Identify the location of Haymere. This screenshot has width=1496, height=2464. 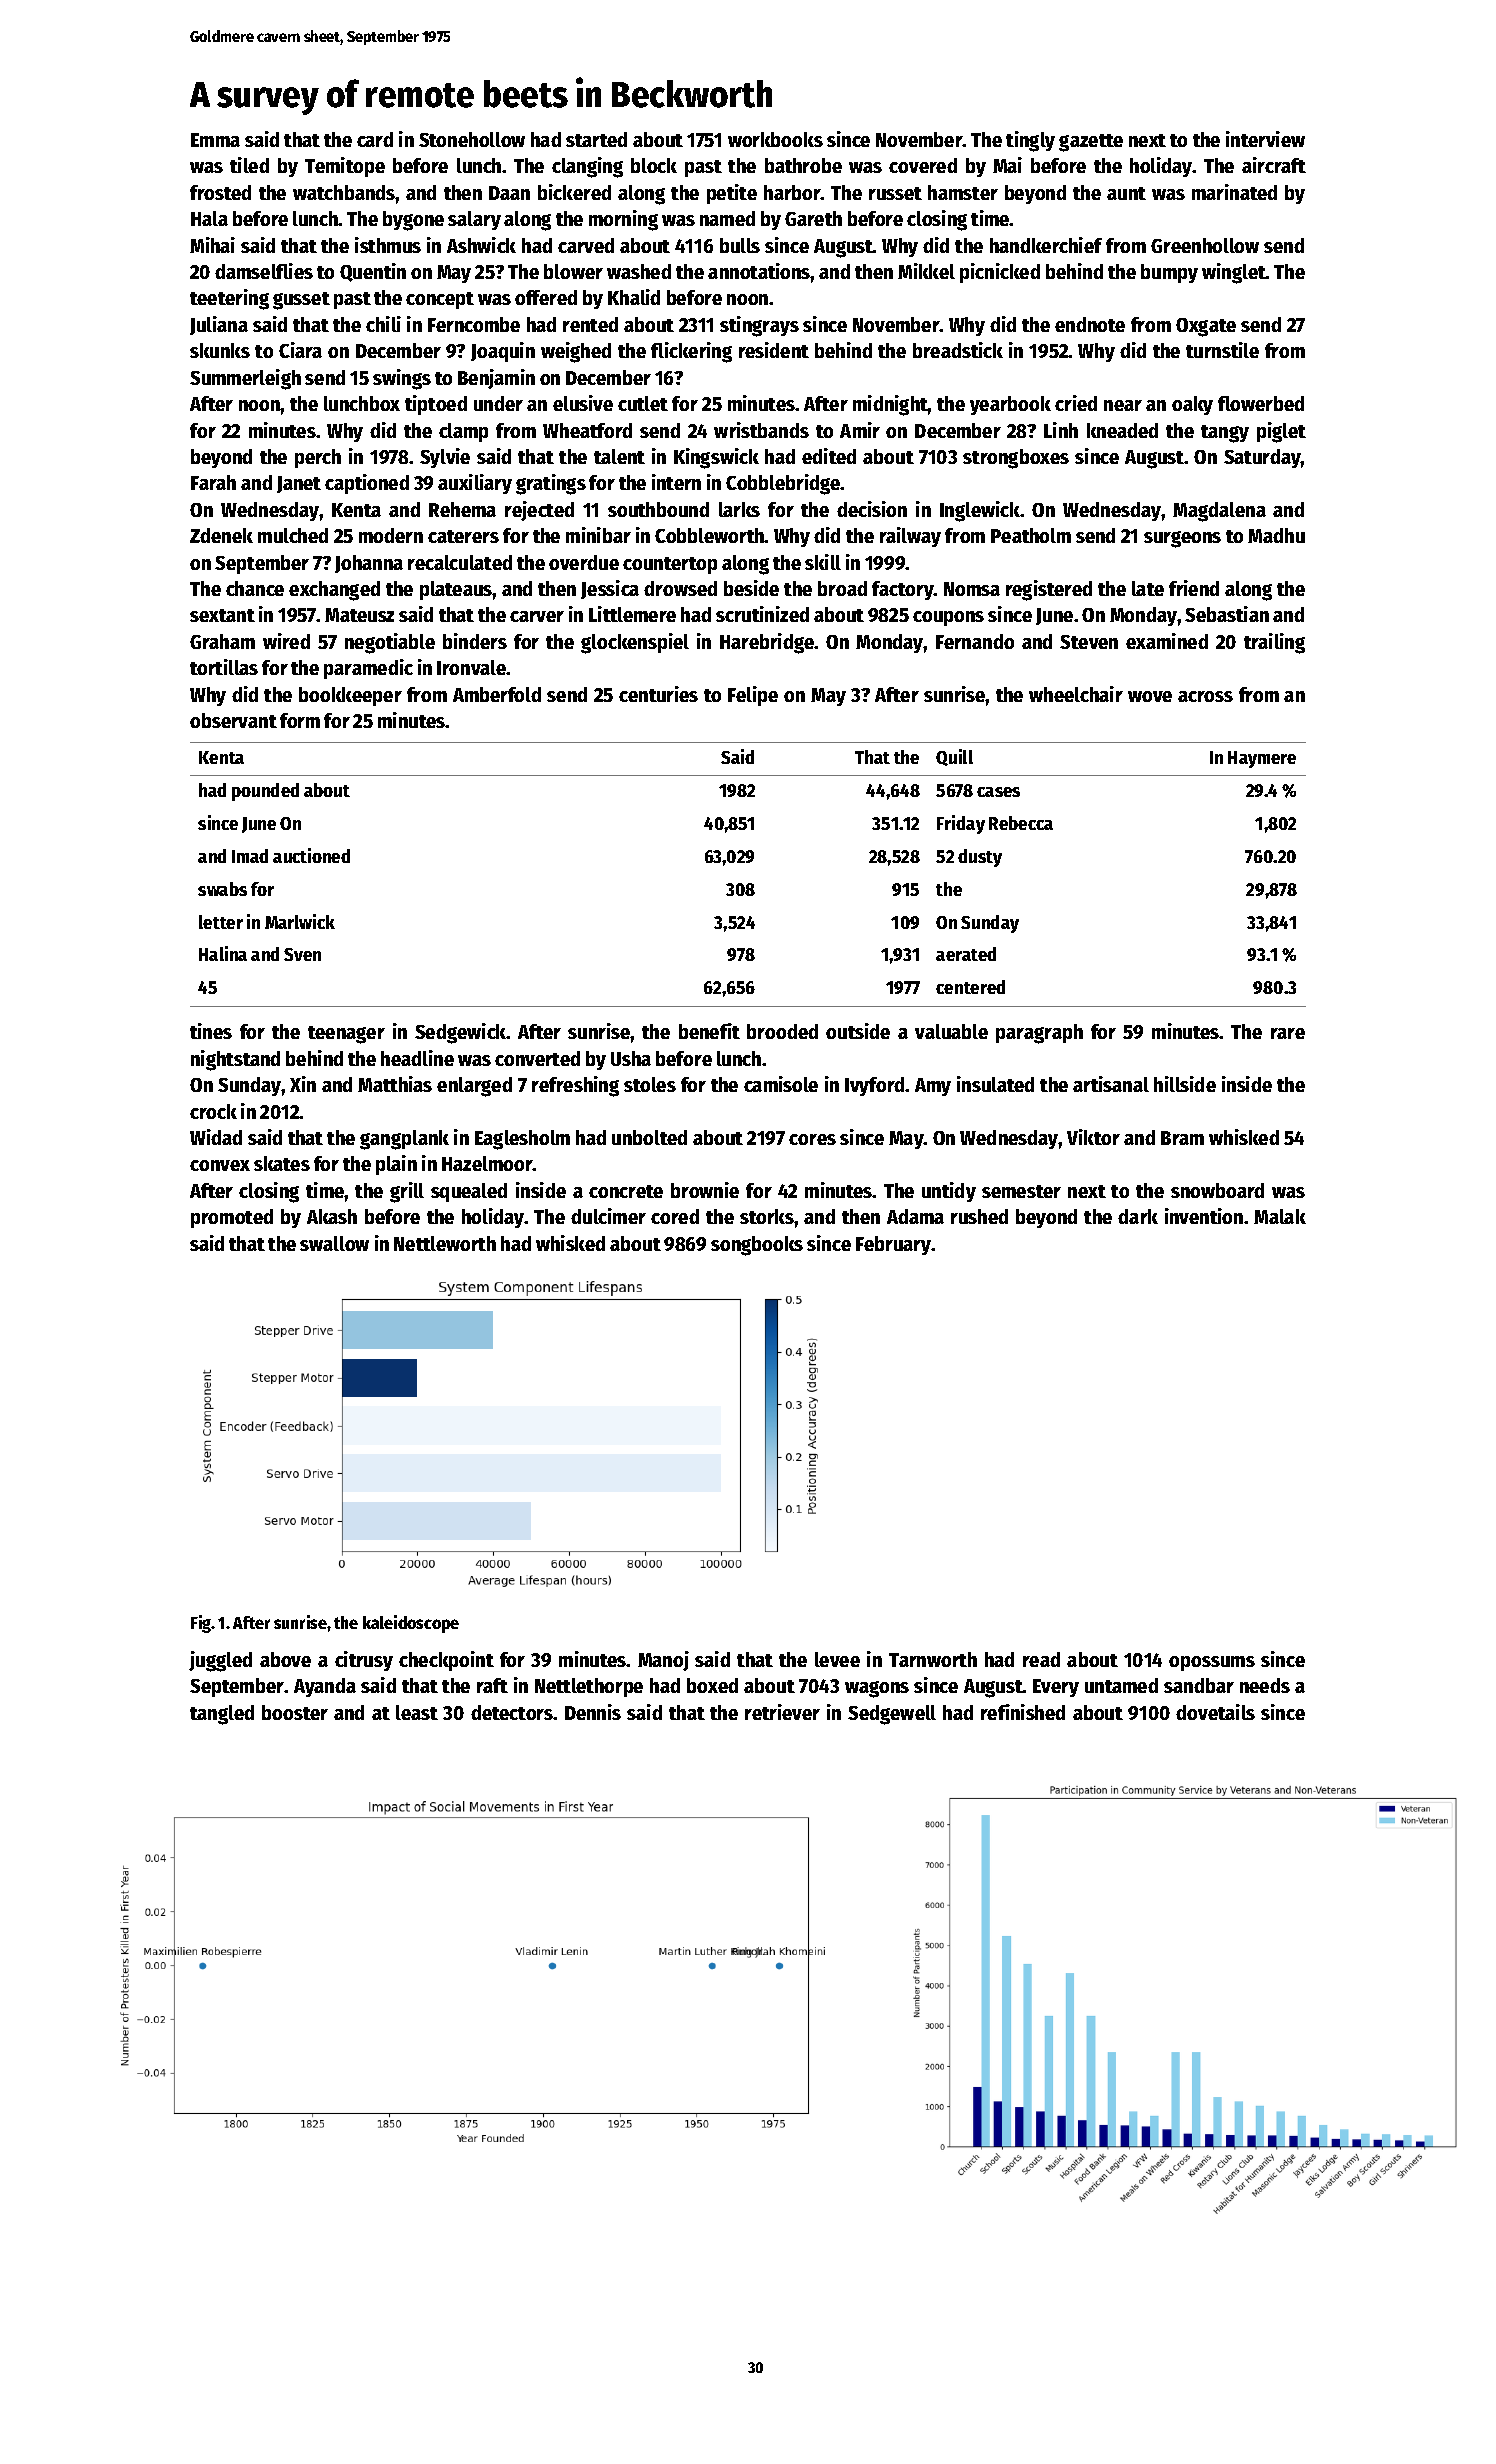
(1262, 759).
